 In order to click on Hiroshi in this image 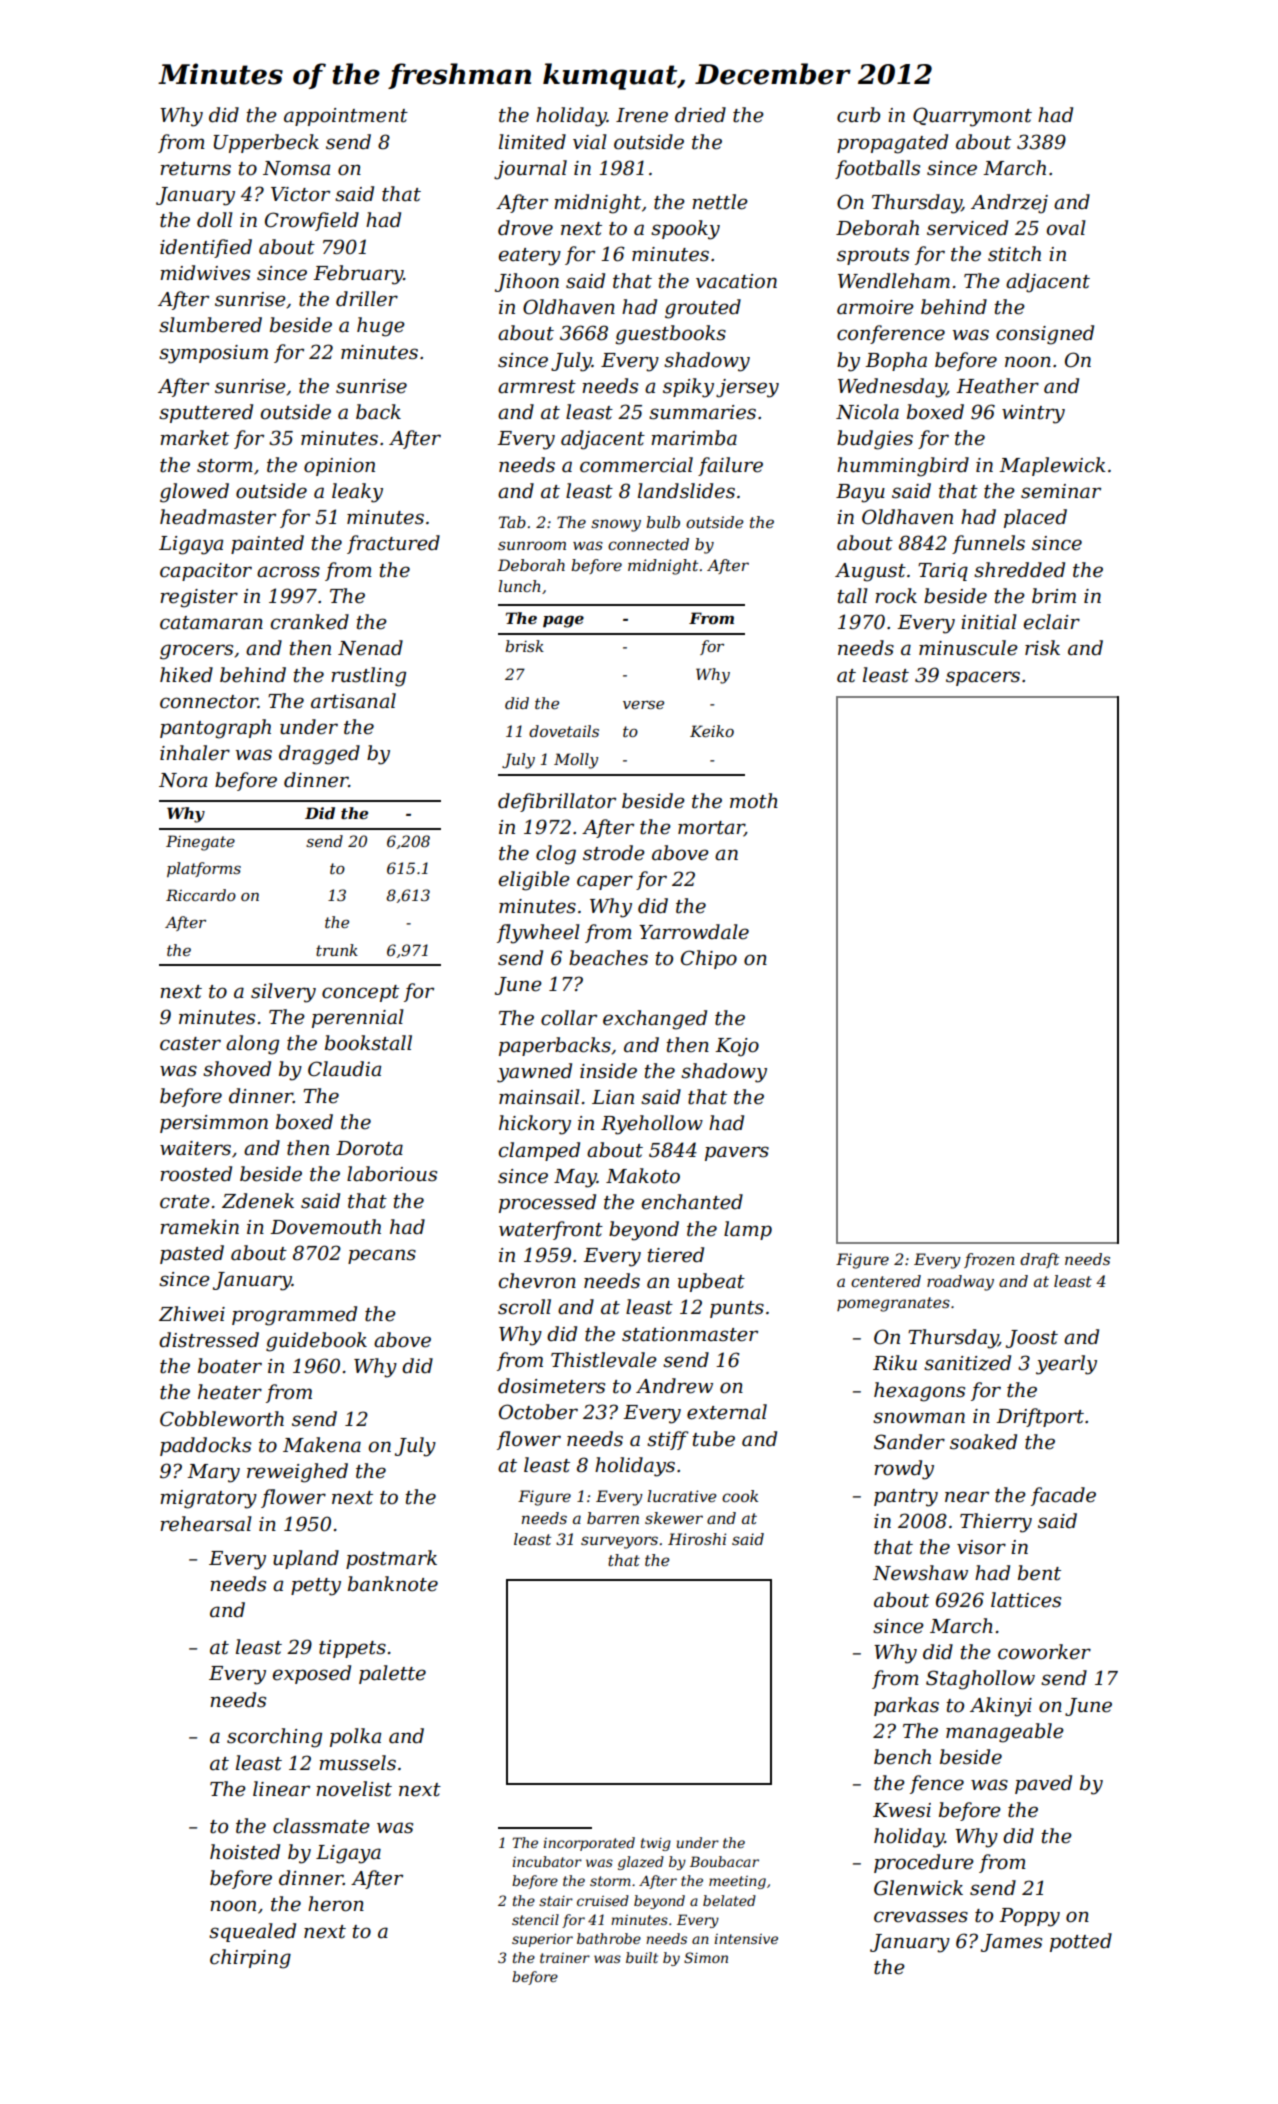, I will do `click(697, 1539)`.
